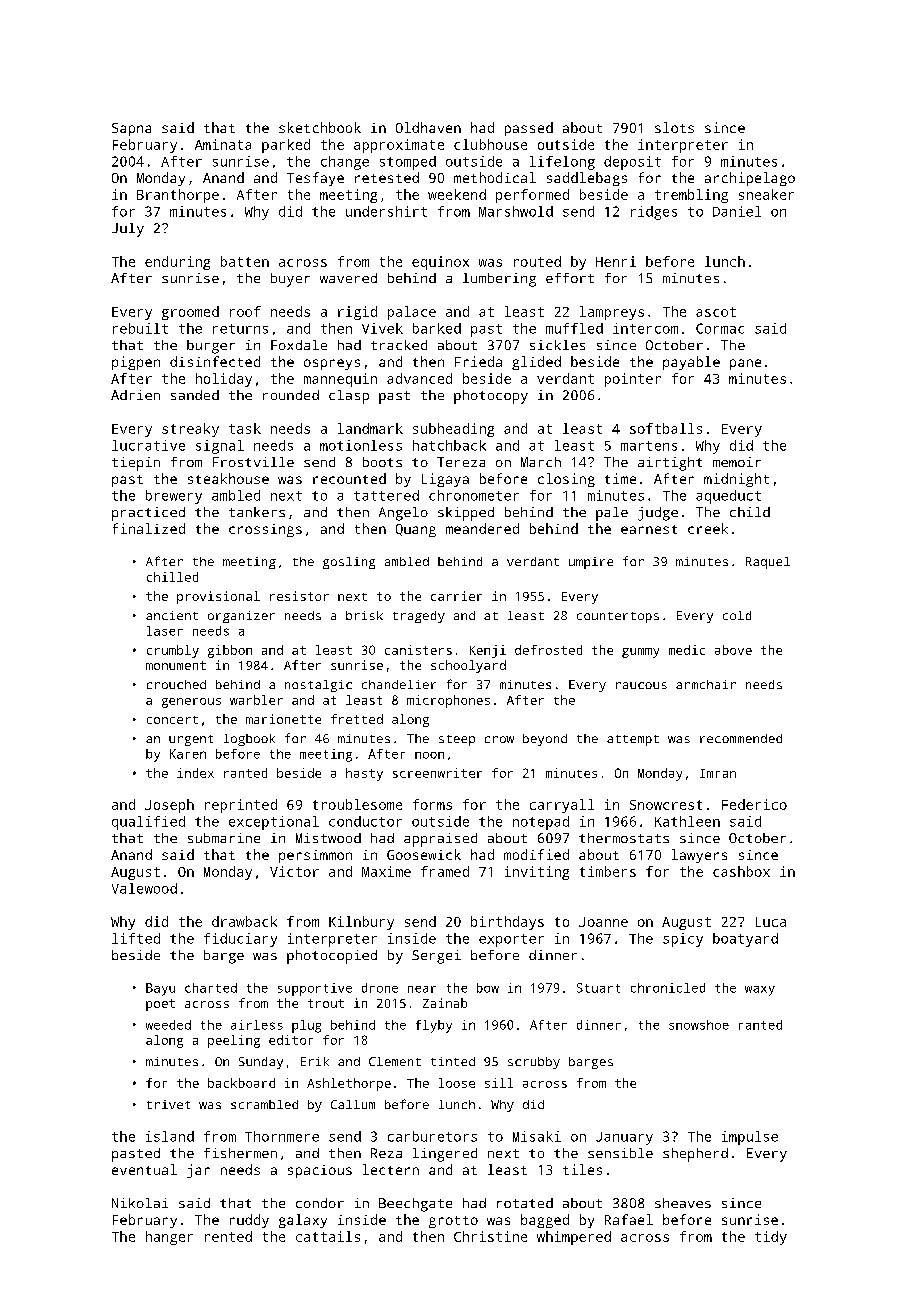  What do you see at coordinates (136, 363) in the page?
I see `pigpen` at bounding box center [136, 363].
